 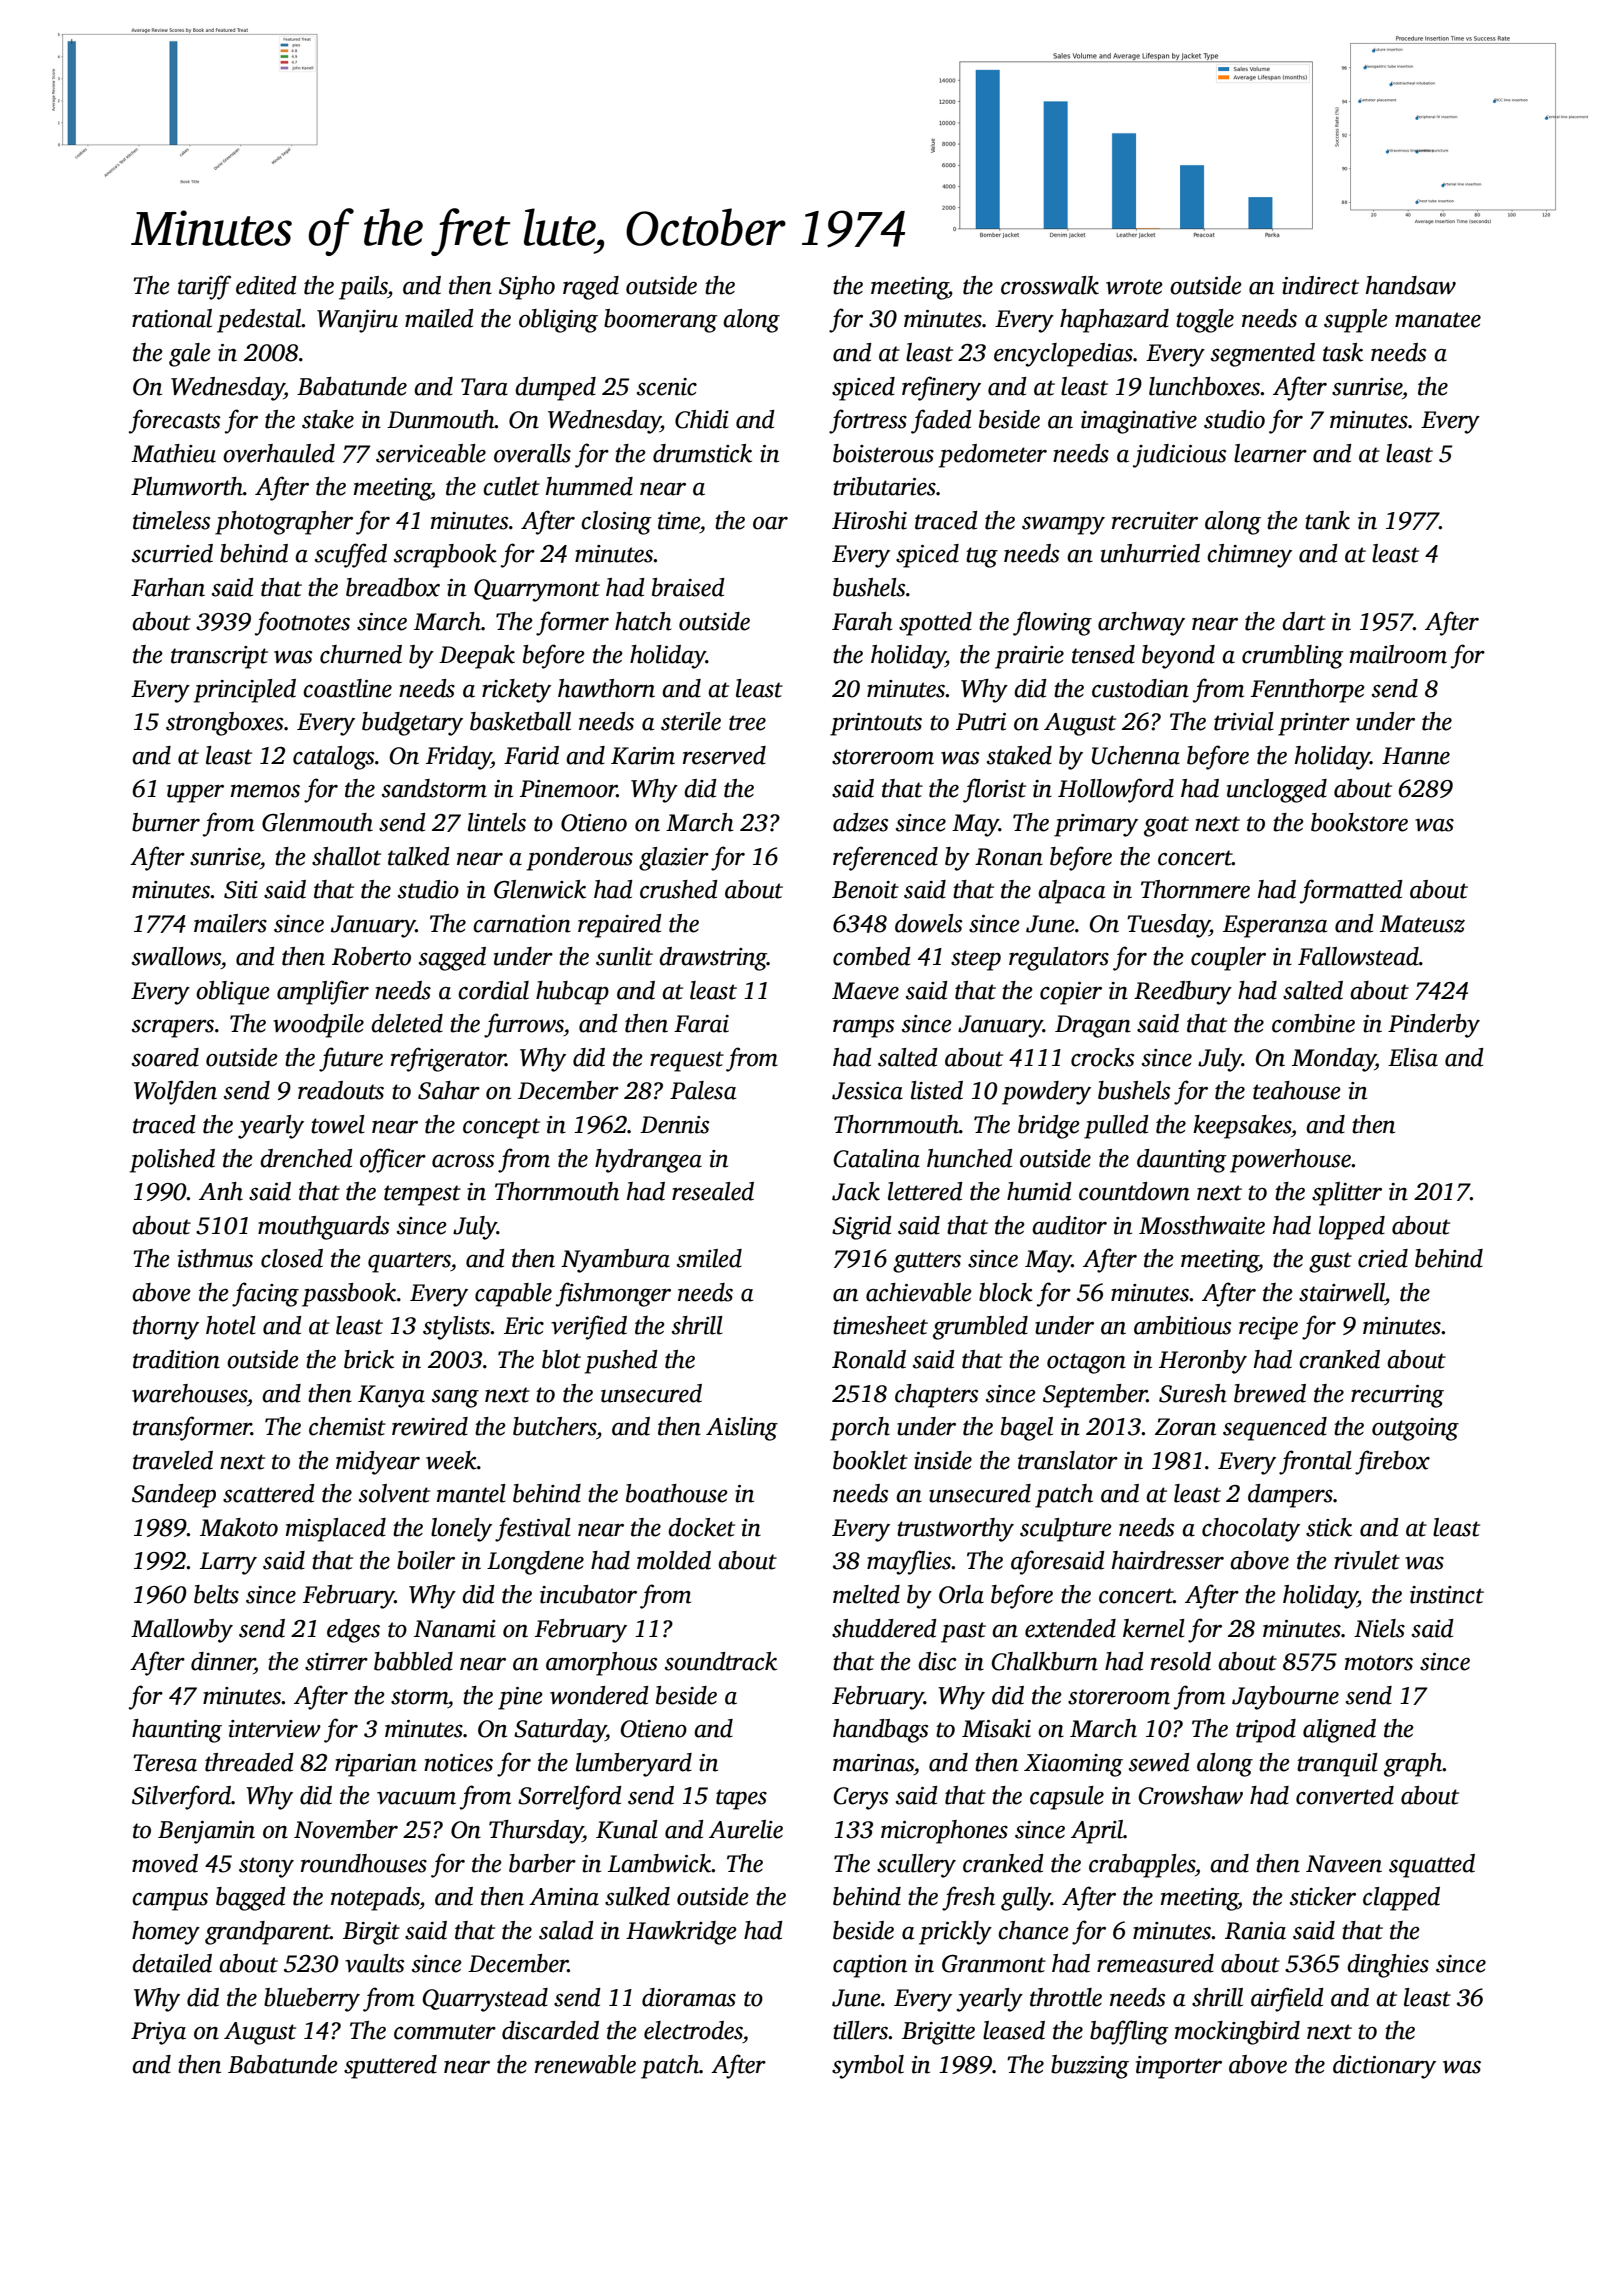 What do you see at coordinates (215, 1258) in the image?
I see `isthmus` at bounding box center [215, 1258].
